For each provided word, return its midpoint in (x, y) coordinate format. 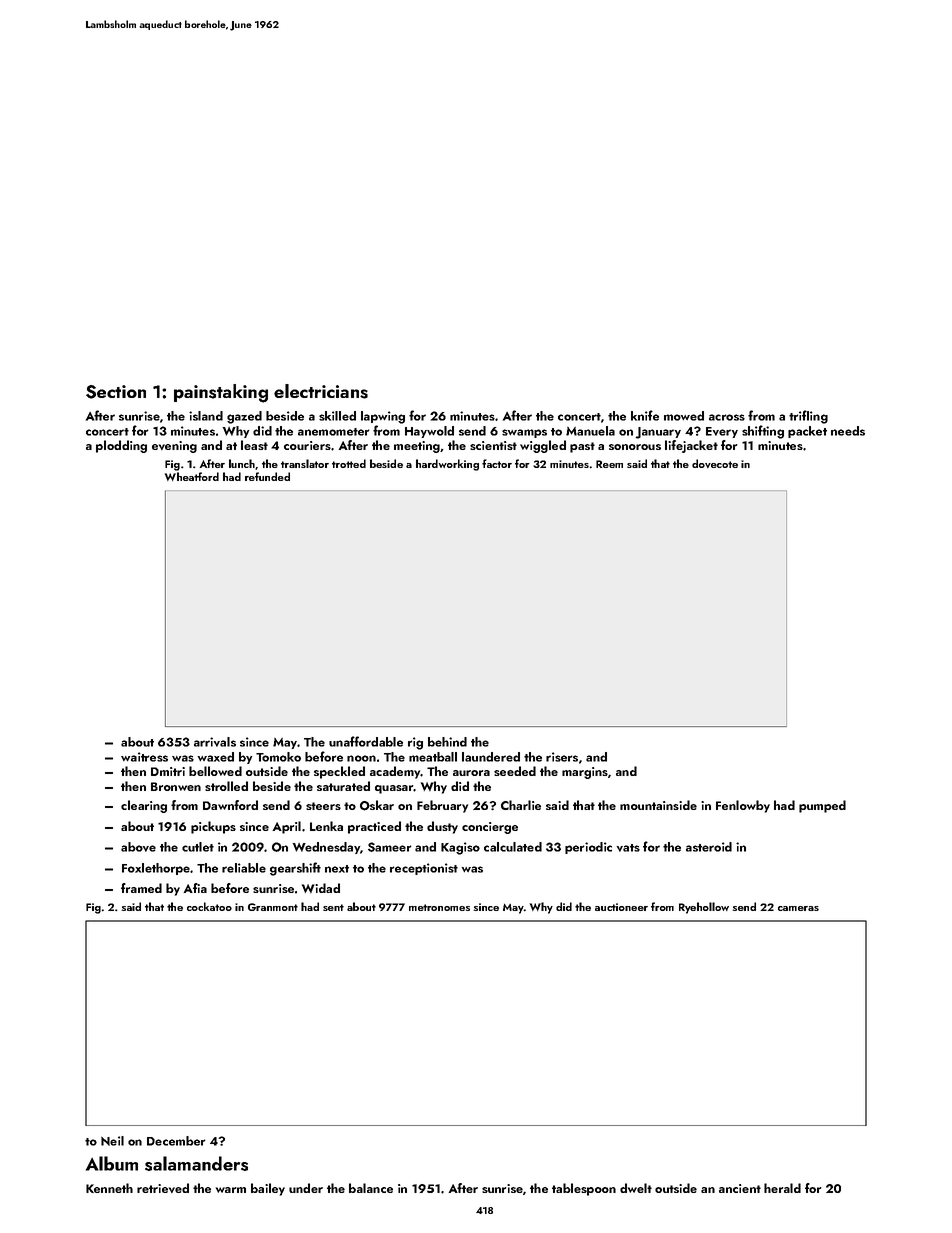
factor (497, 463)
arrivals (215, 742)
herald (782, 1188)
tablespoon (584, 1189)
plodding (121, 446)
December (176, 1141)
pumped (822, 806)
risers (562, 757)
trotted (349, 463)
